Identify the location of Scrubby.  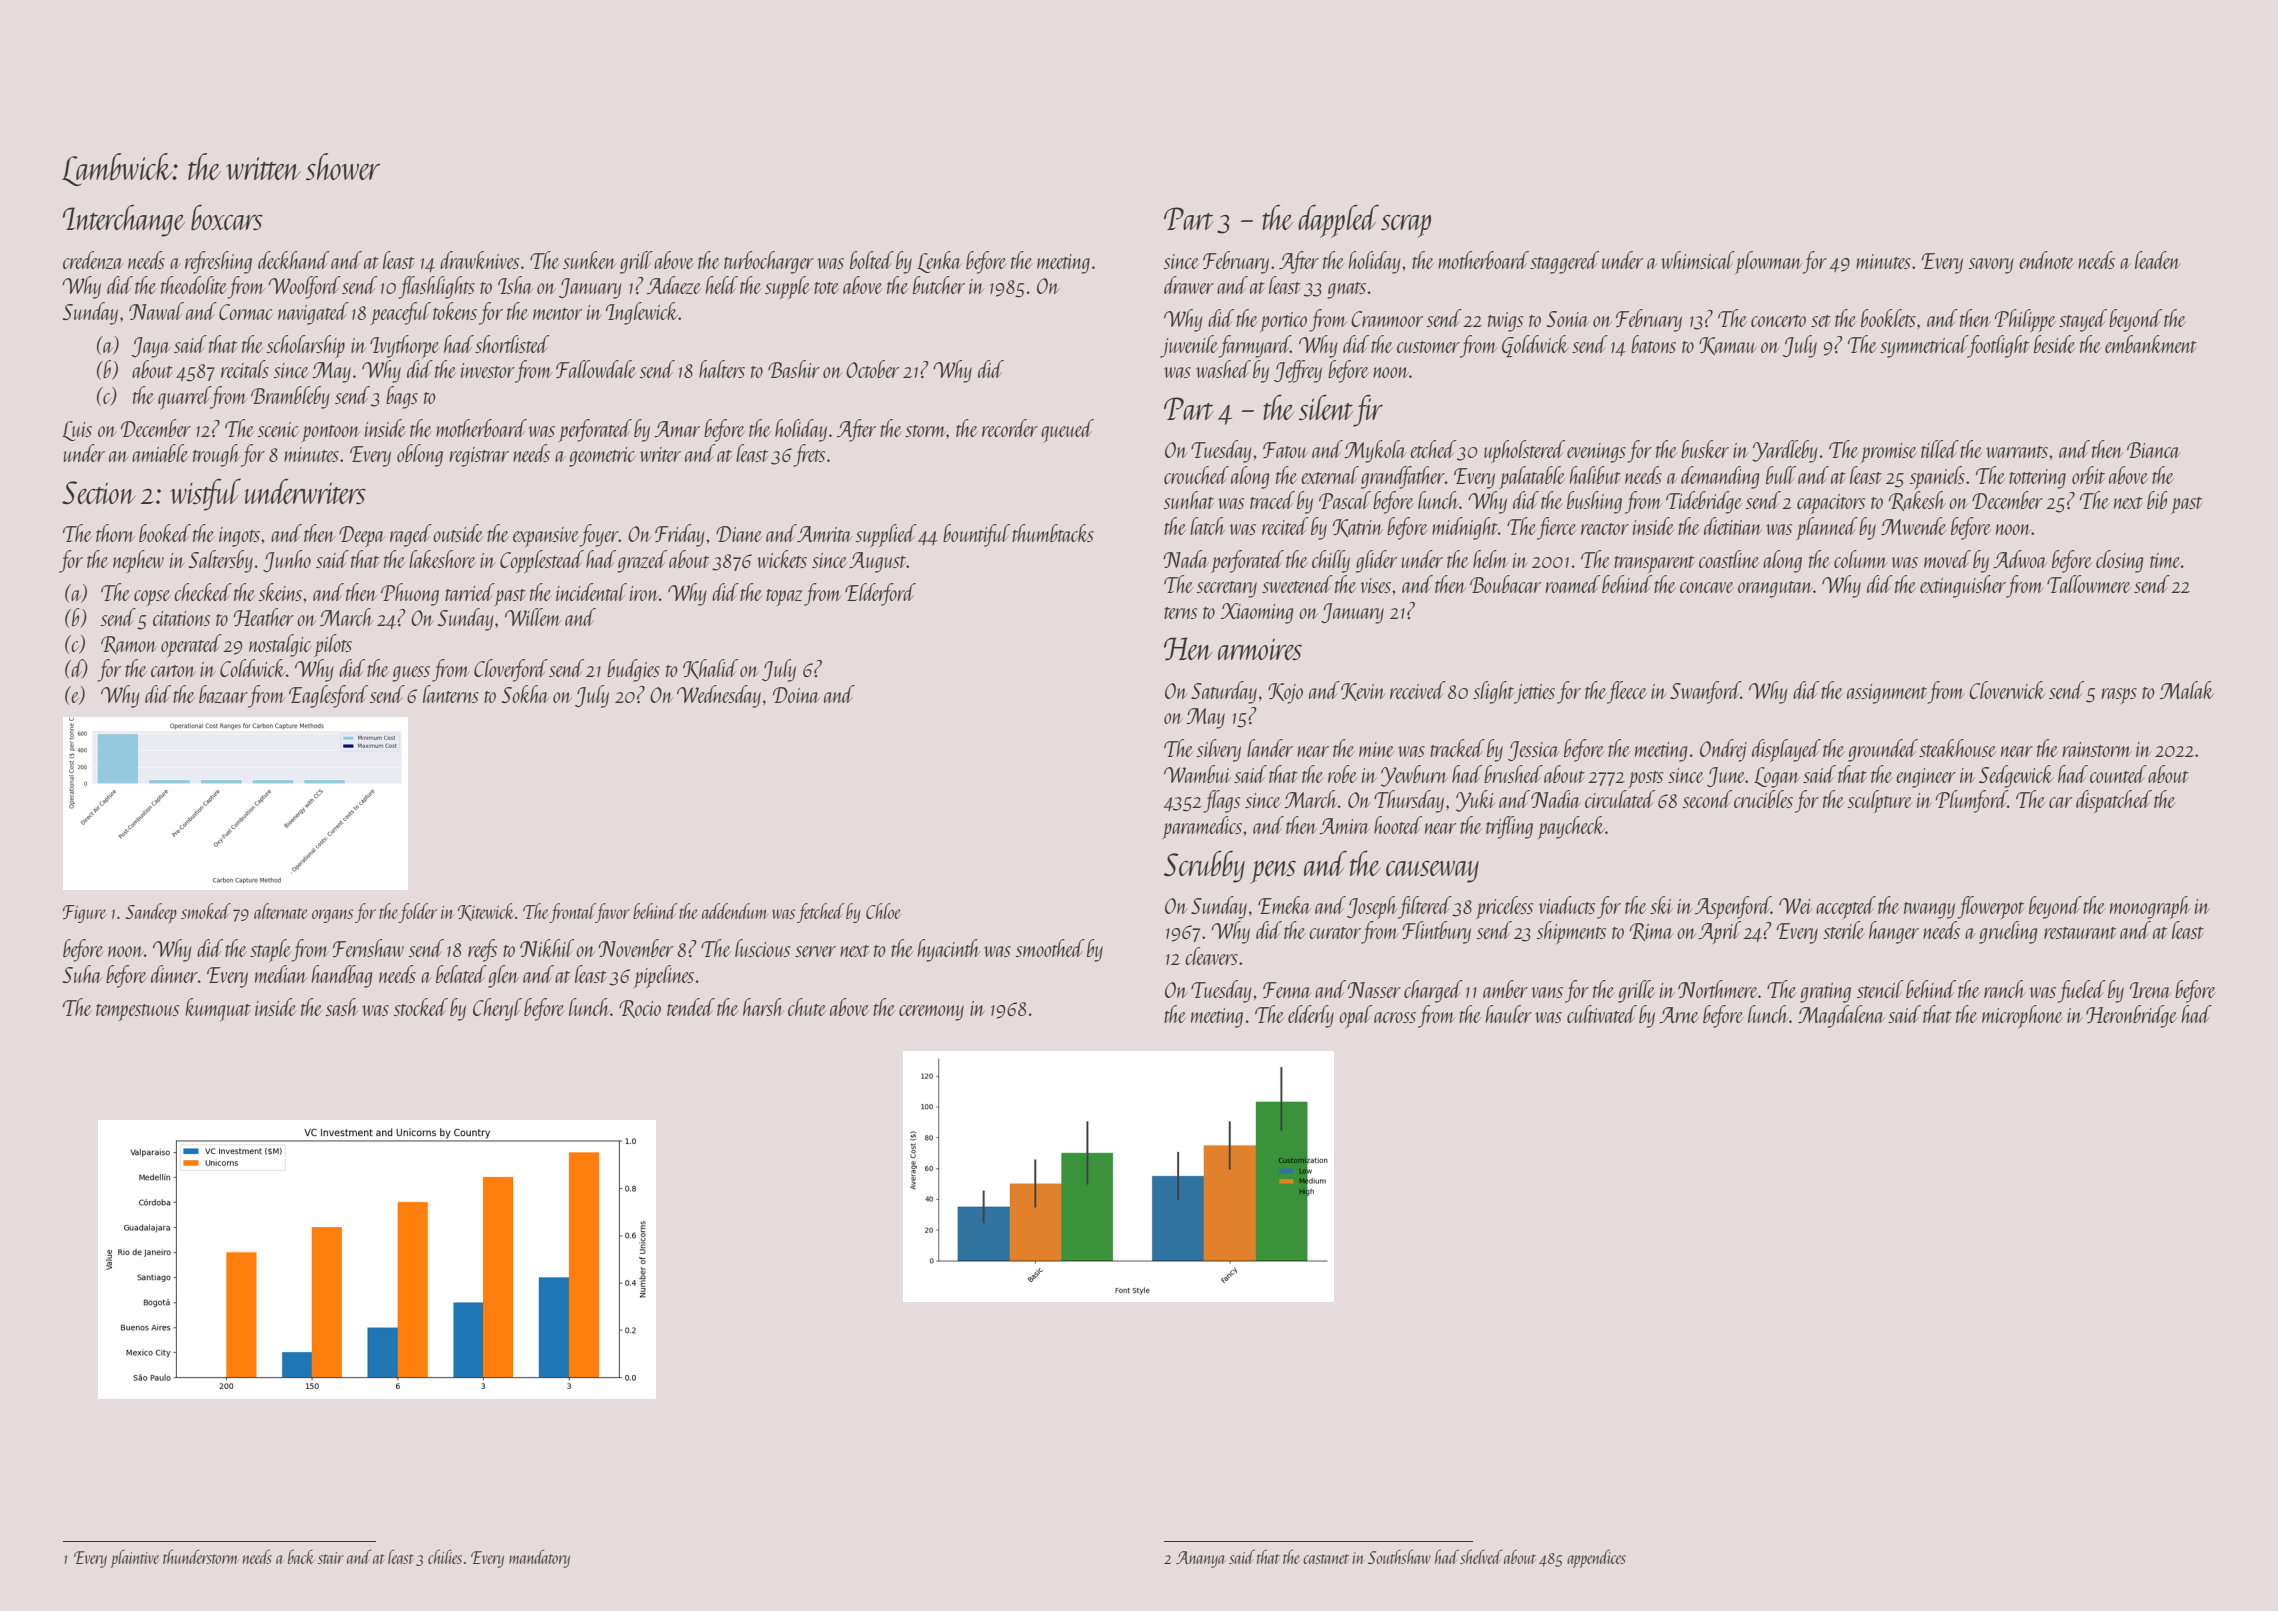
(1204, 866).
